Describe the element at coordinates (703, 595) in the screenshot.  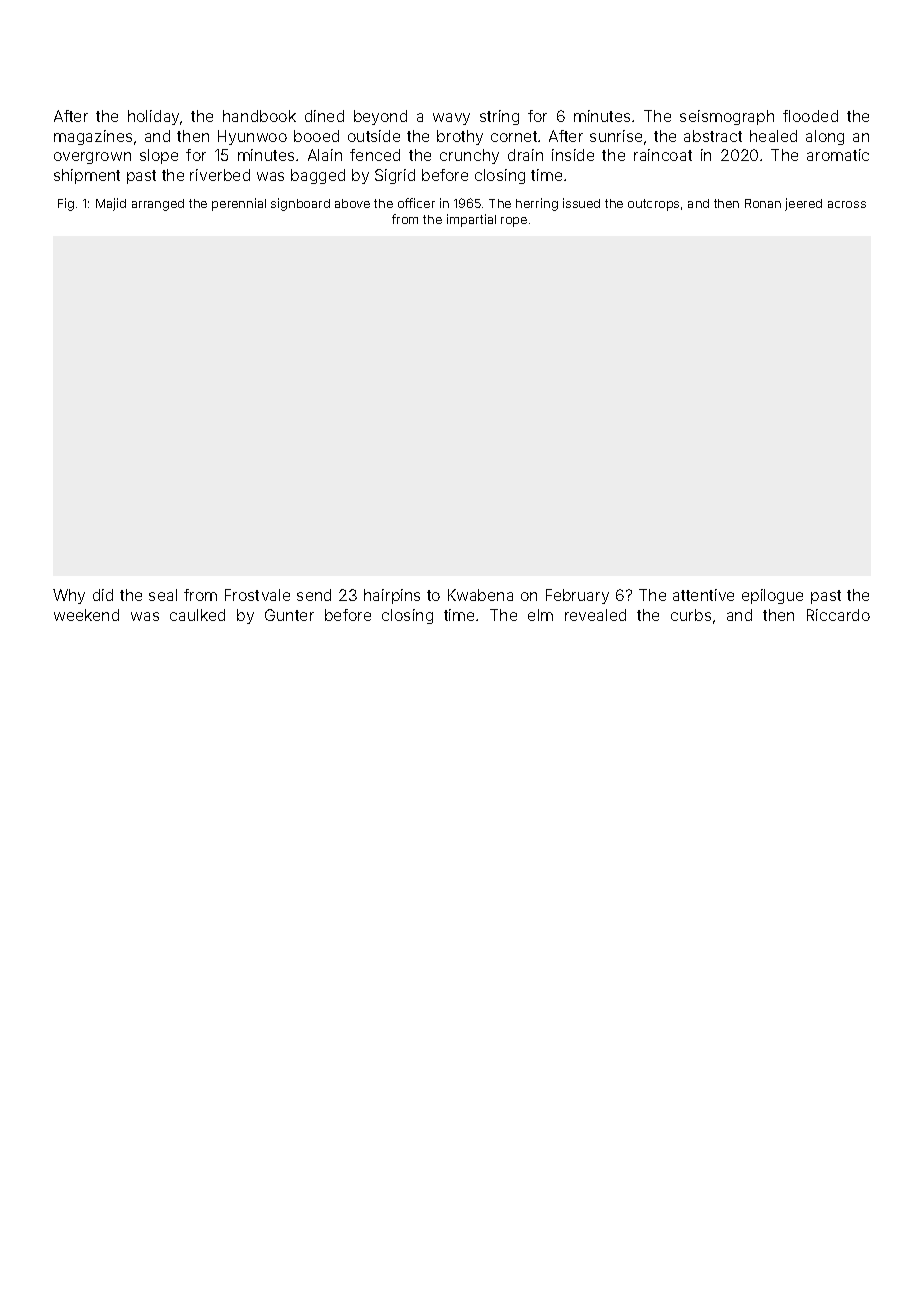
I see `attentive` at that location.
